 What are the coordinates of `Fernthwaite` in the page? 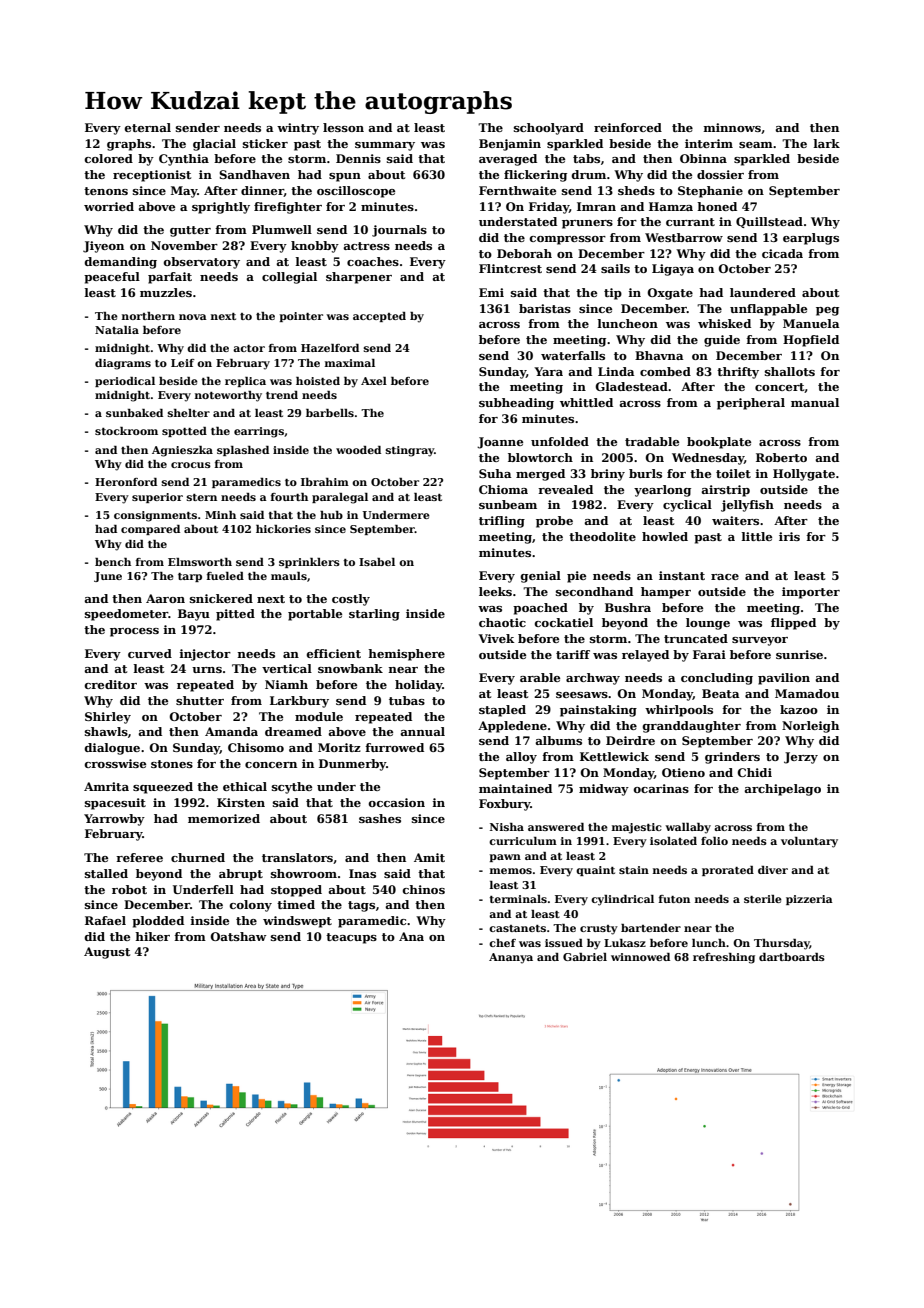 It's located at (517, 190).
